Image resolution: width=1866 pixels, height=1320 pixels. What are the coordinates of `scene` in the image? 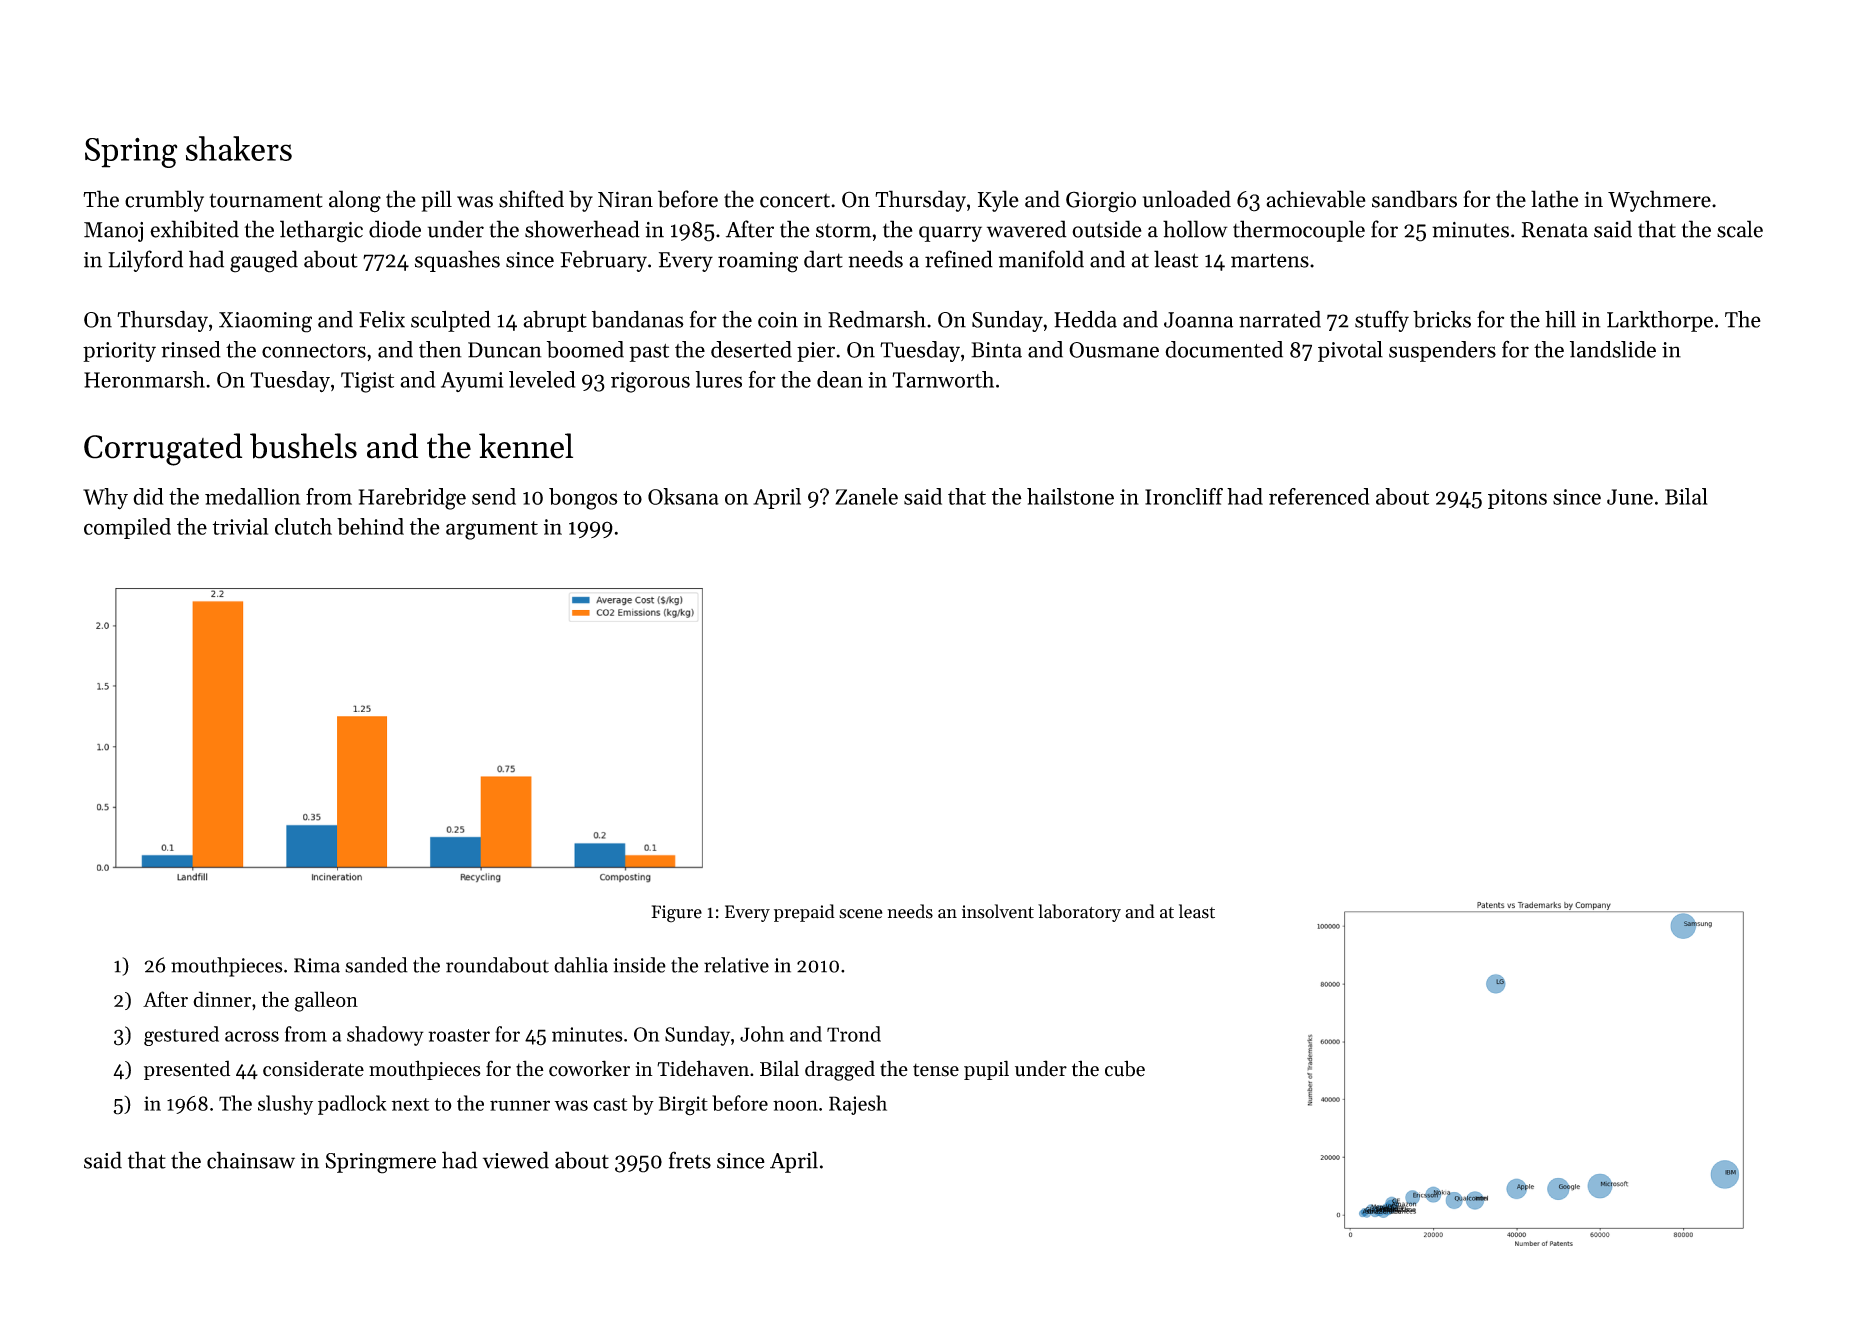 It's located at (861, 914).
